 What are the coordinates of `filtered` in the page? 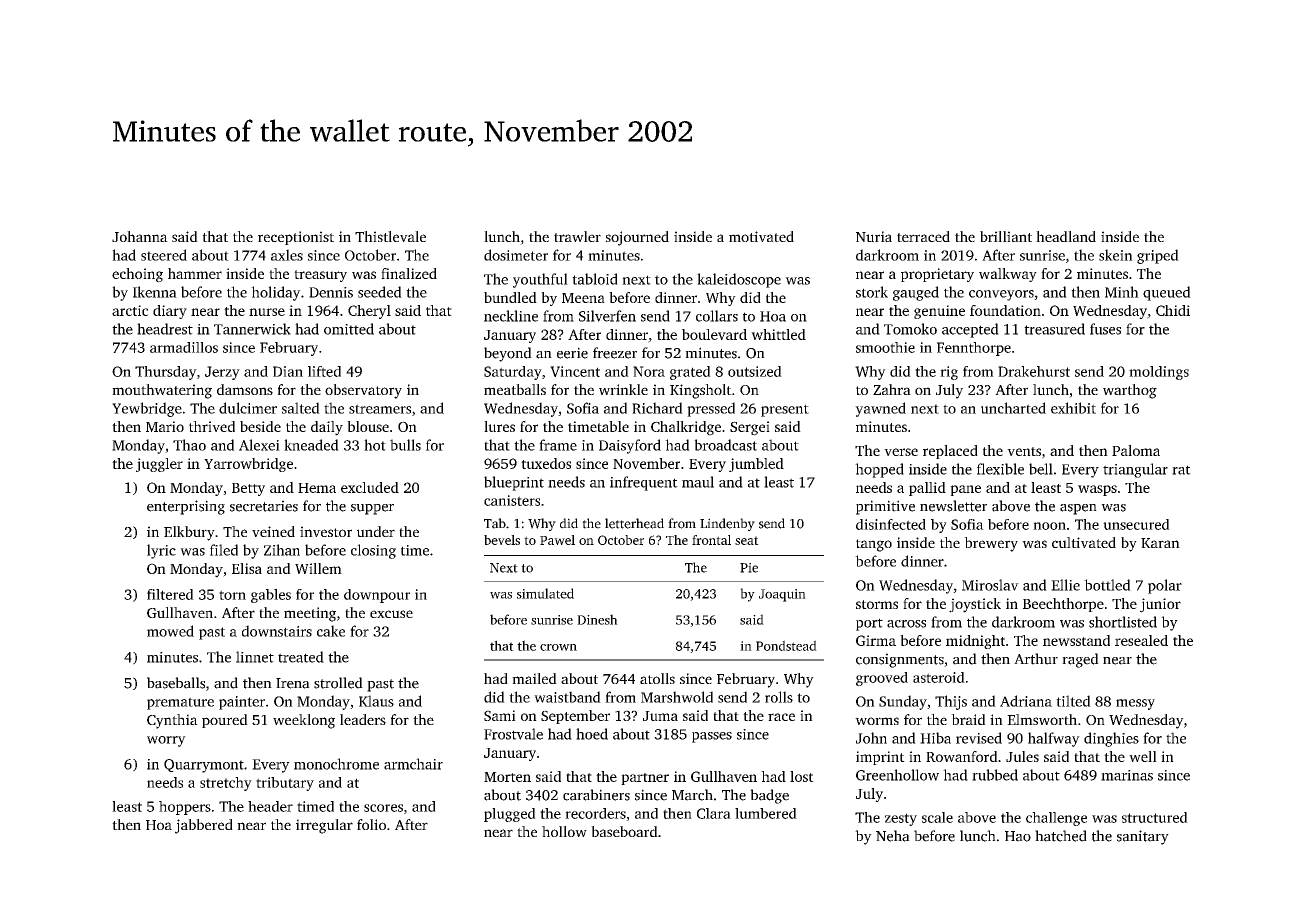 It's located at (170, 594).
